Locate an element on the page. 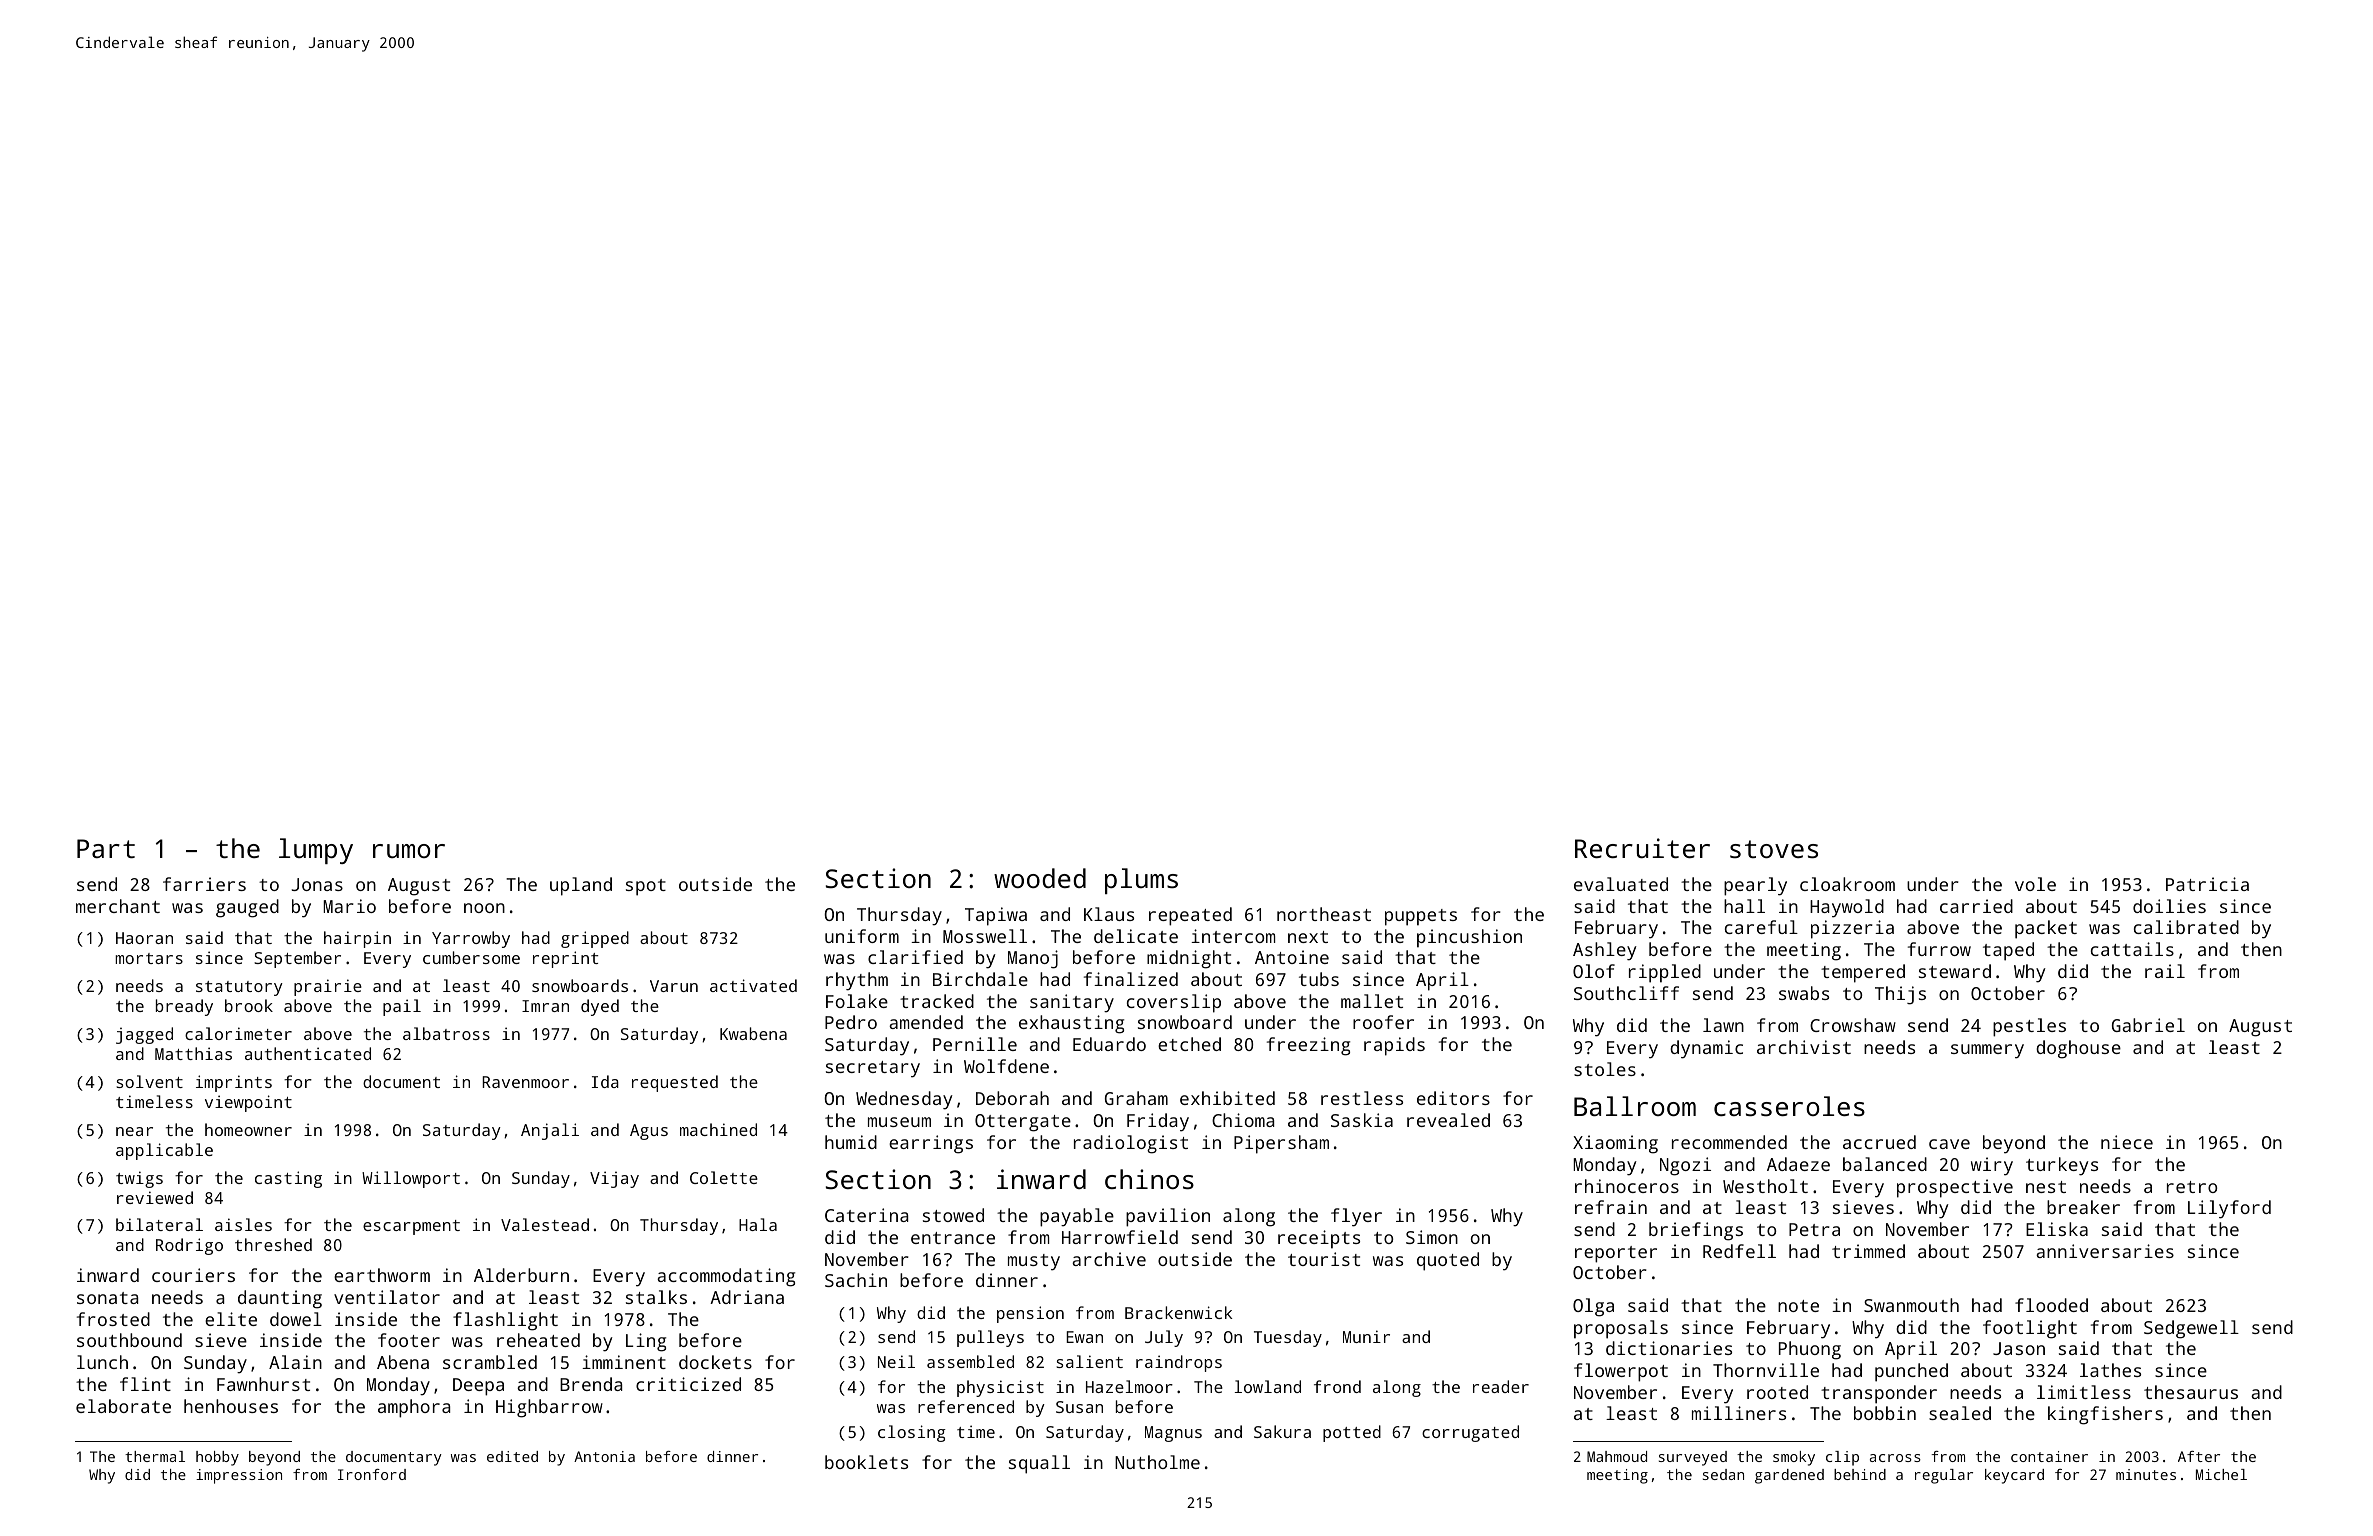 Image resolution: width=2373 pixels, height=1536 pixels. twigs is located at coordinates (139, 1179).
